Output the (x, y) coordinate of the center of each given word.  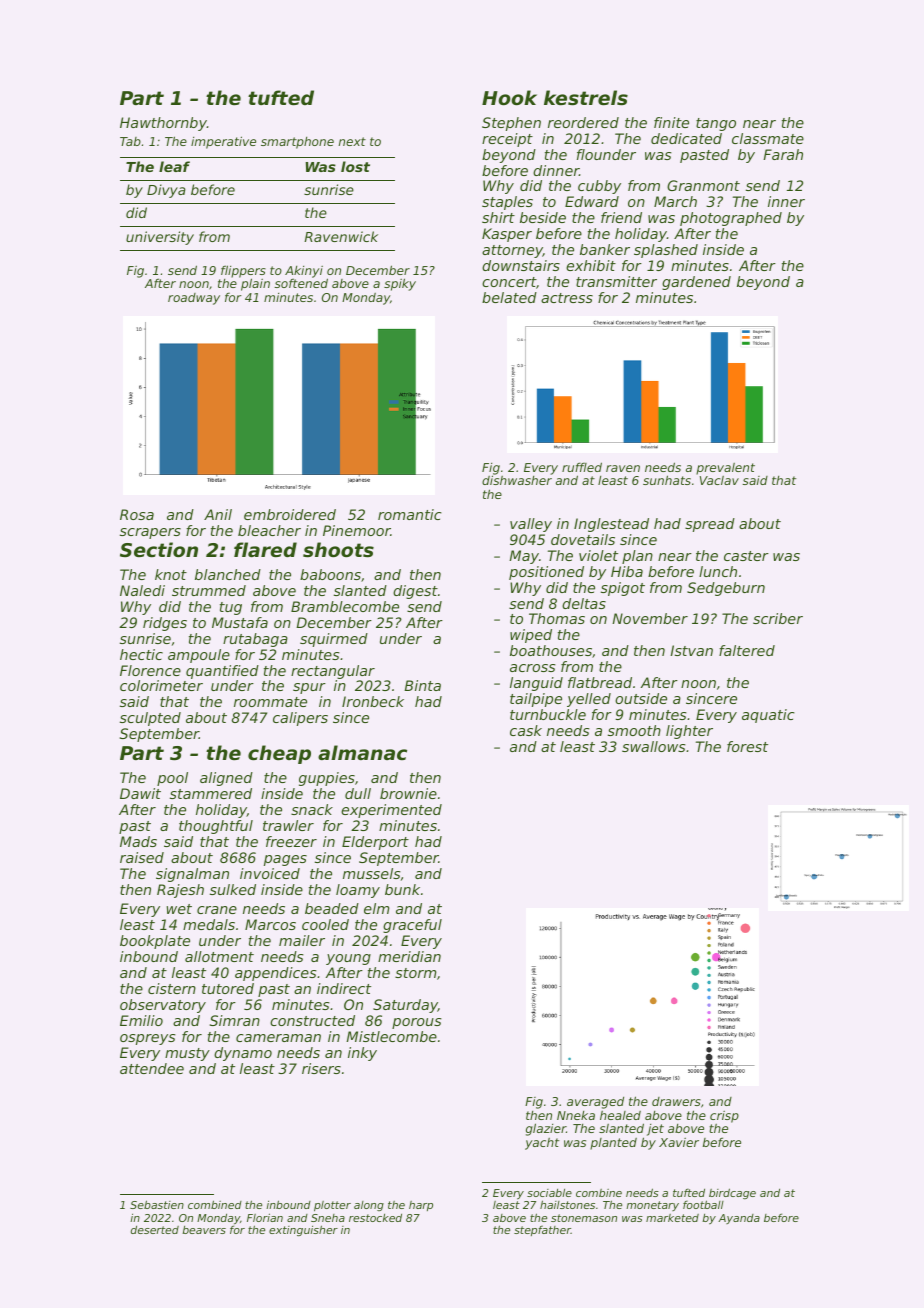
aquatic (768, 716)
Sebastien (157, 1204)
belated (509, 297)
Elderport (375, 843)
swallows (654, 746)
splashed (666, 251)
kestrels (586, 98)
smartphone (297, 143)
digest (415, 592)
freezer (291, 841)
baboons (330, 574)
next (352, 141)
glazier (546, 1129)
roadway (194, 299)
